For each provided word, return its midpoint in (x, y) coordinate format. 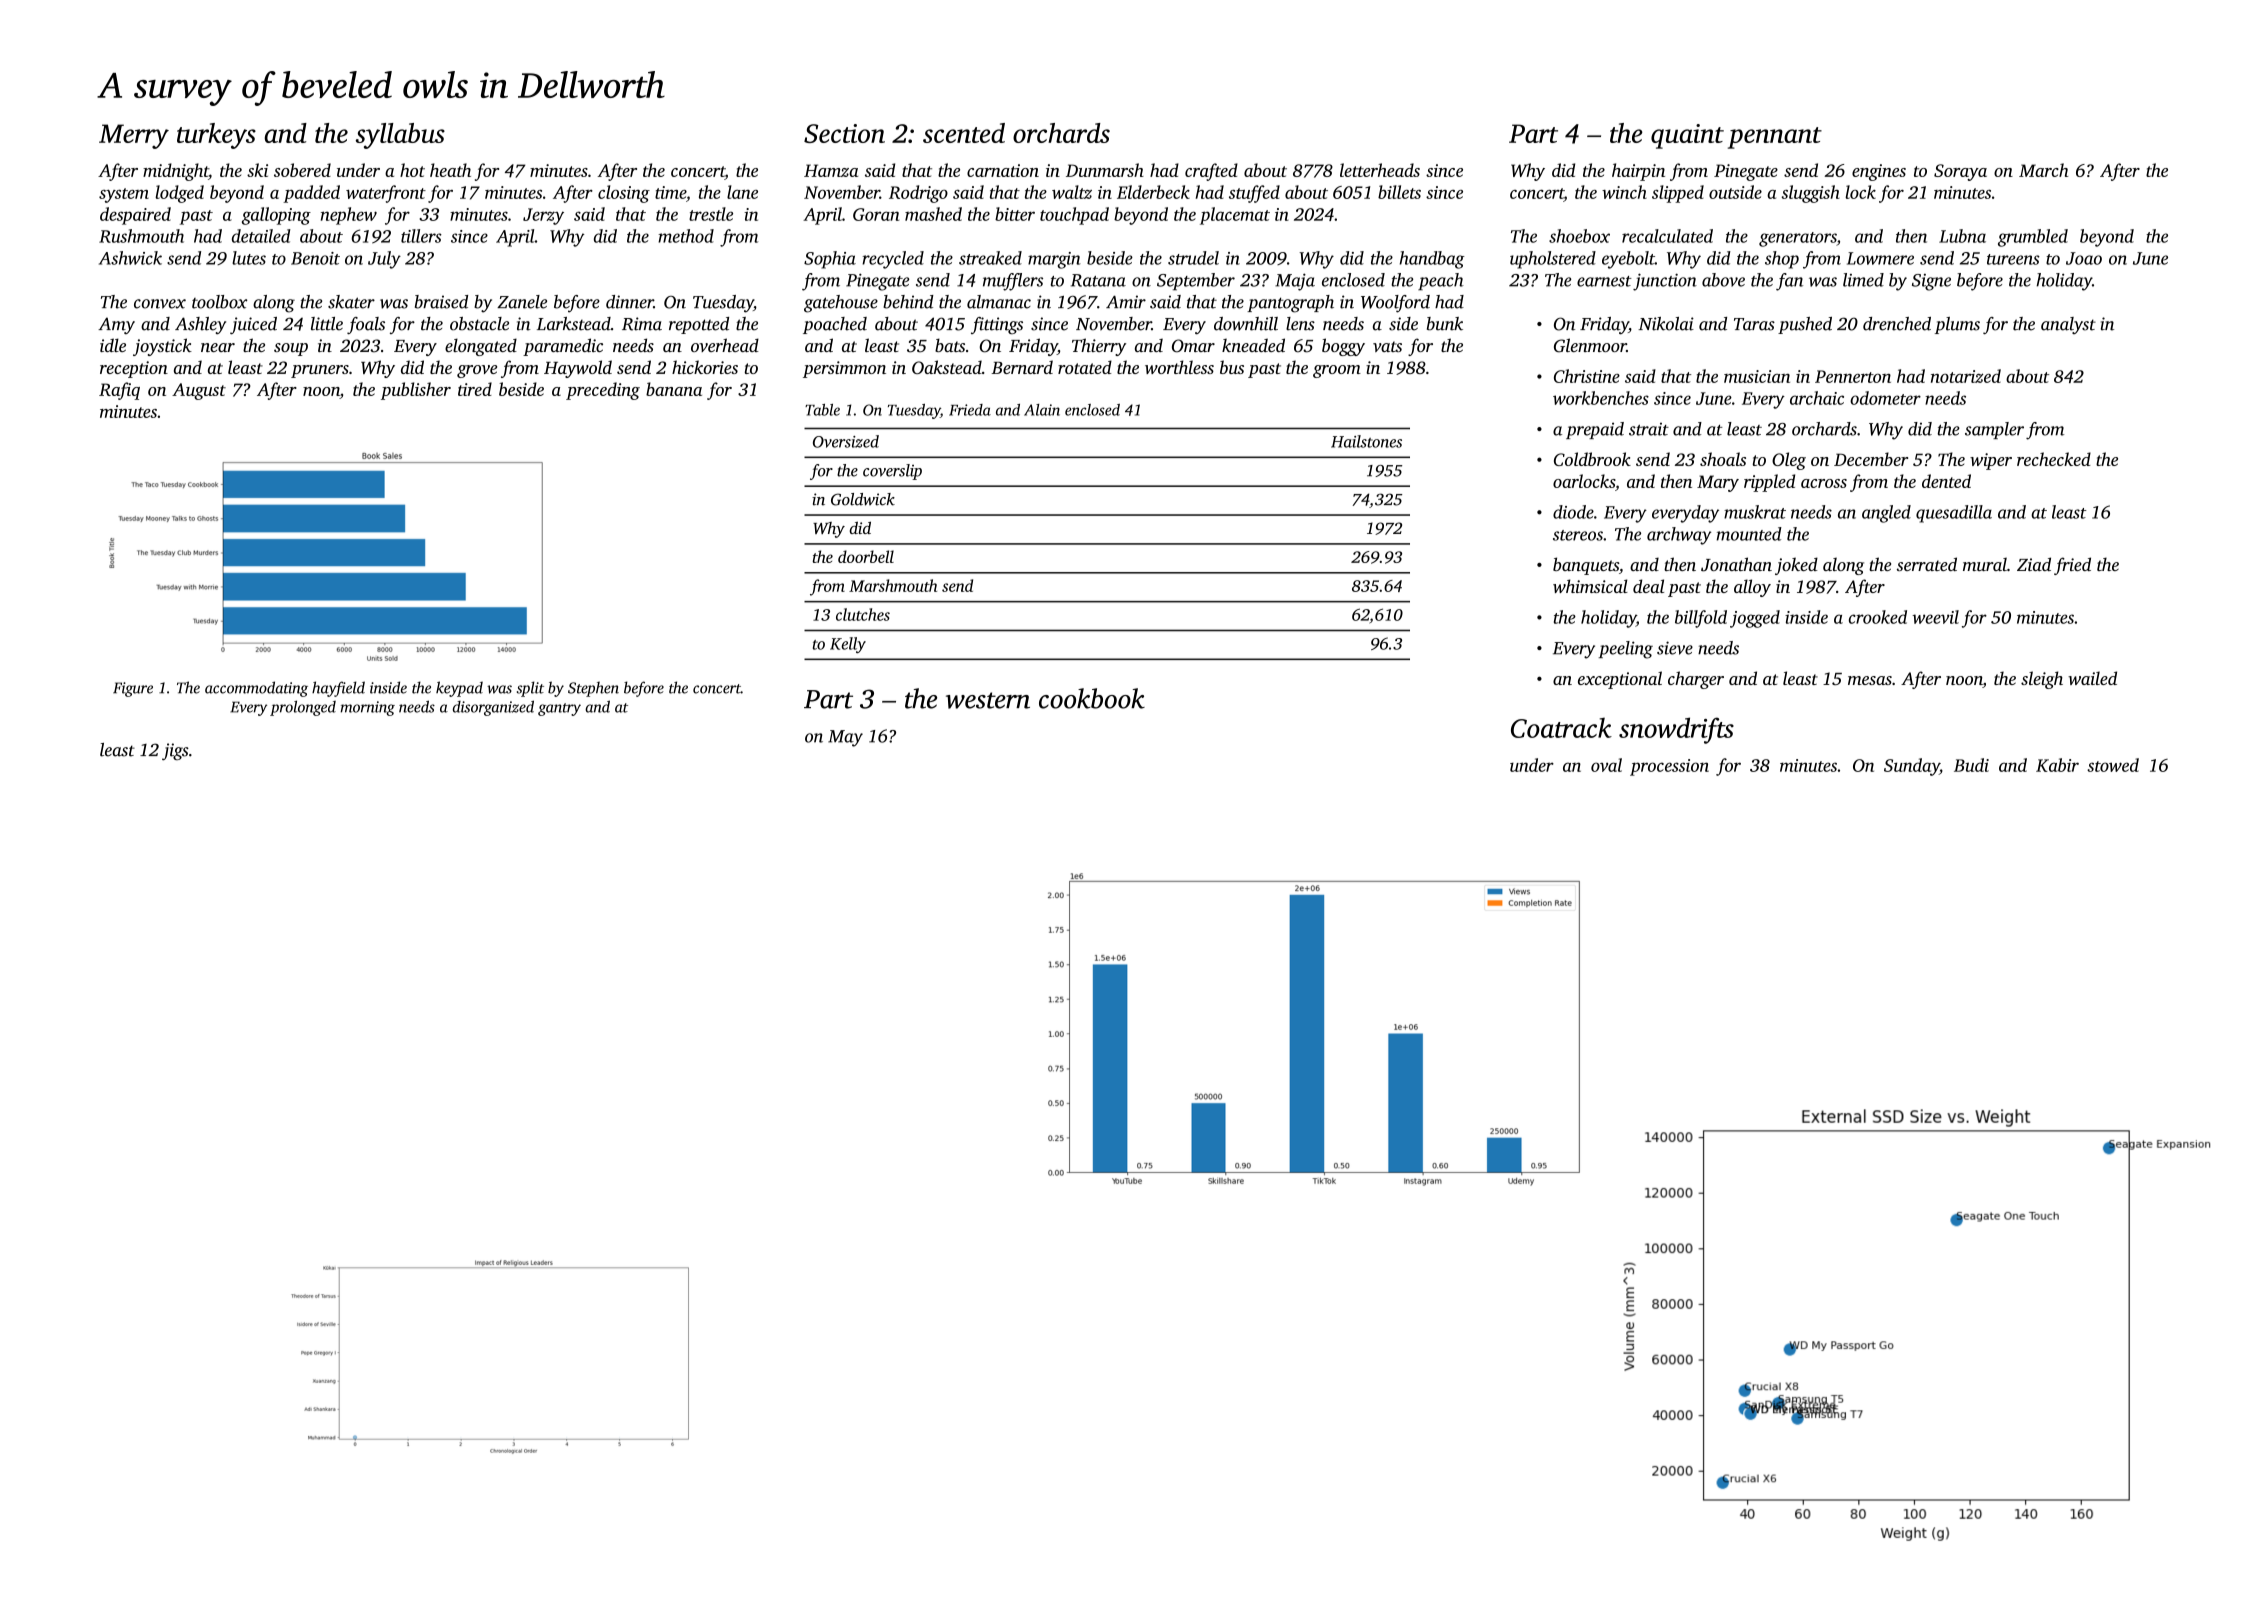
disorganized (493, 708)
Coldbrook (1592, 459)
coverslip (892, 472)
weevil (1935, 617)
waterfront (386, 194)
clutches (863, 614)
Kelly (848, 645)
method (686, 236)
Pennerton (1853, 376)
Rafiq (119, 391)
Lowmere (1880, 258)
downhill (1246, 324)
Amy (116, 325)
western (988, 700)
